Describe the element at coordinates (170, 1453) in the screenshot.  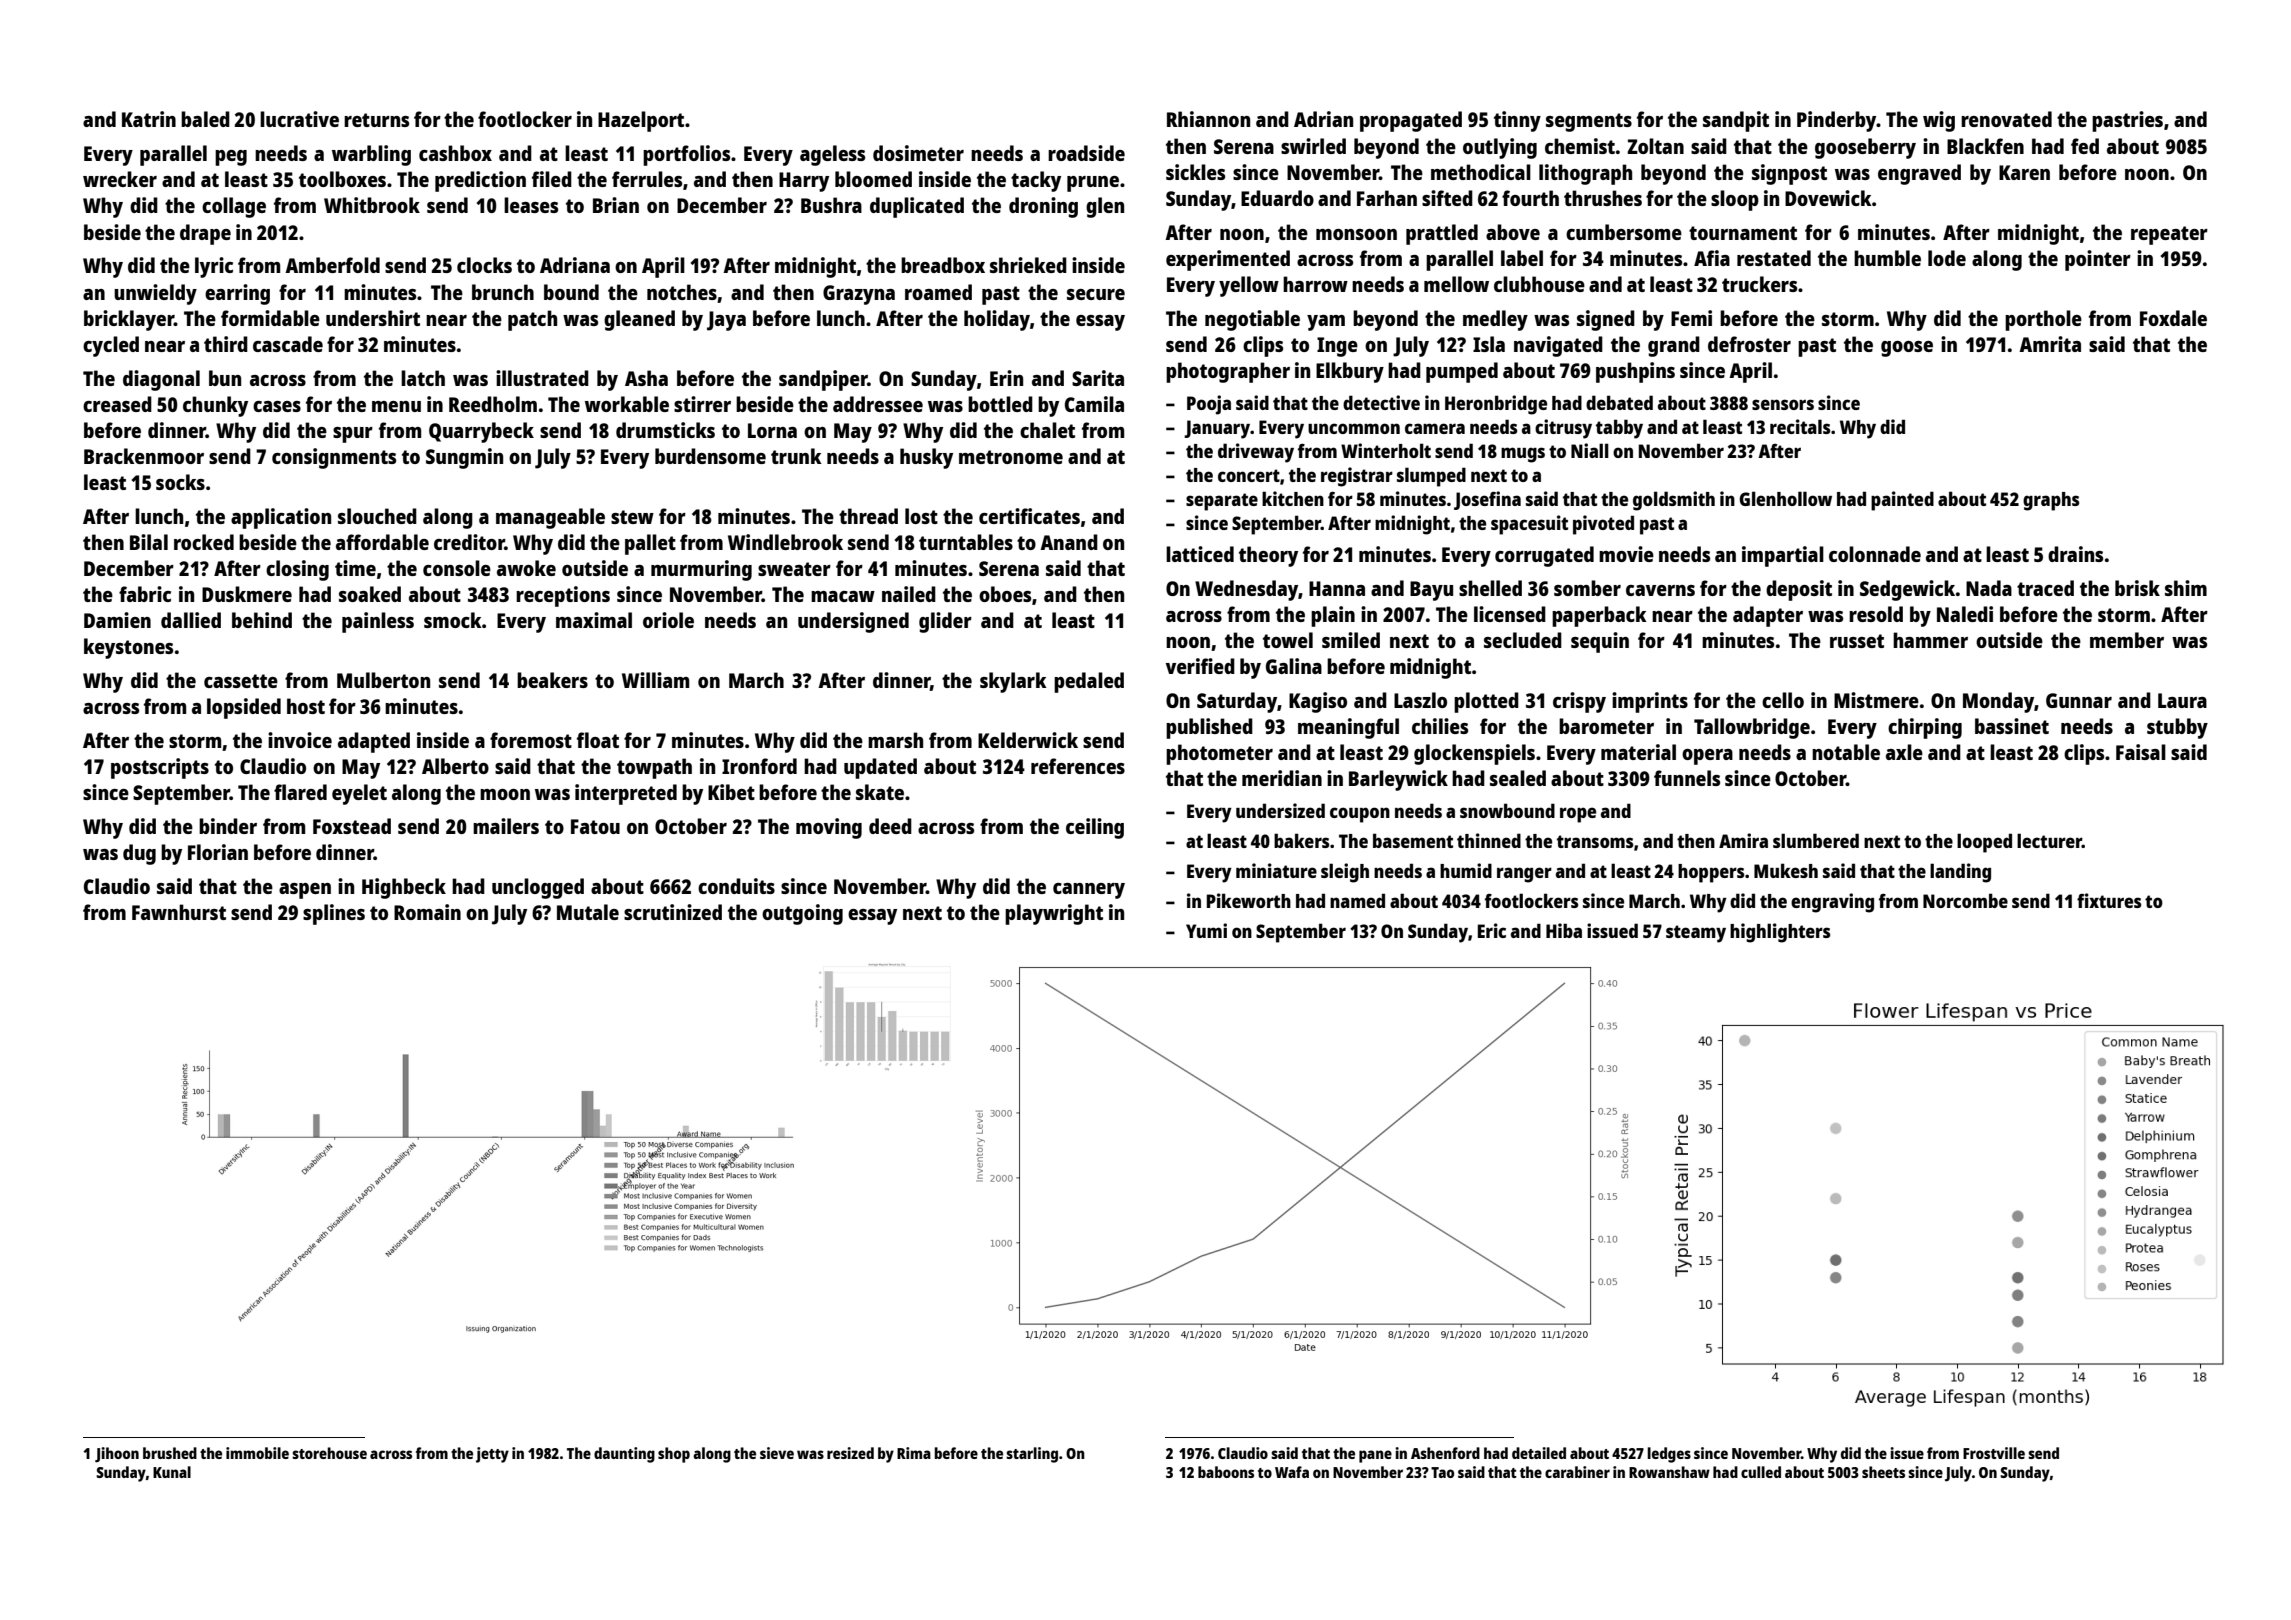
I see `brushed` at that location.
